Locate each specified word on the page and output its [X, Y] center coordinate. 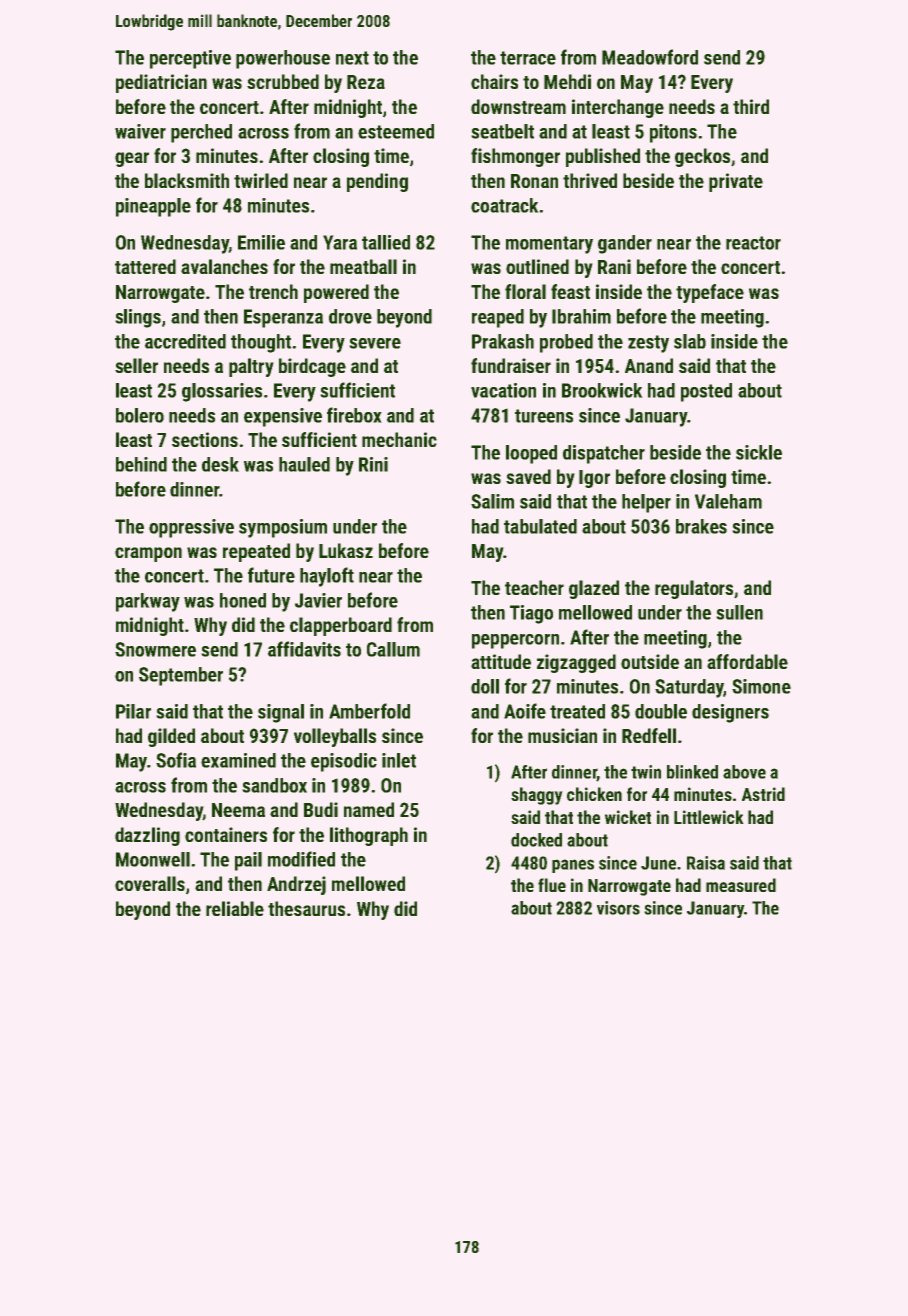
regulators [694, 589]
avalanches [224, 266]
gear [132, 159]
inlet [399, 760]
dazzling [147, 836]
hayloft [327, 577]
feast [570, 291]
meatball [363, 266]
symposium [283, 528]
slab [690, 341]
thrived [590, 180]
